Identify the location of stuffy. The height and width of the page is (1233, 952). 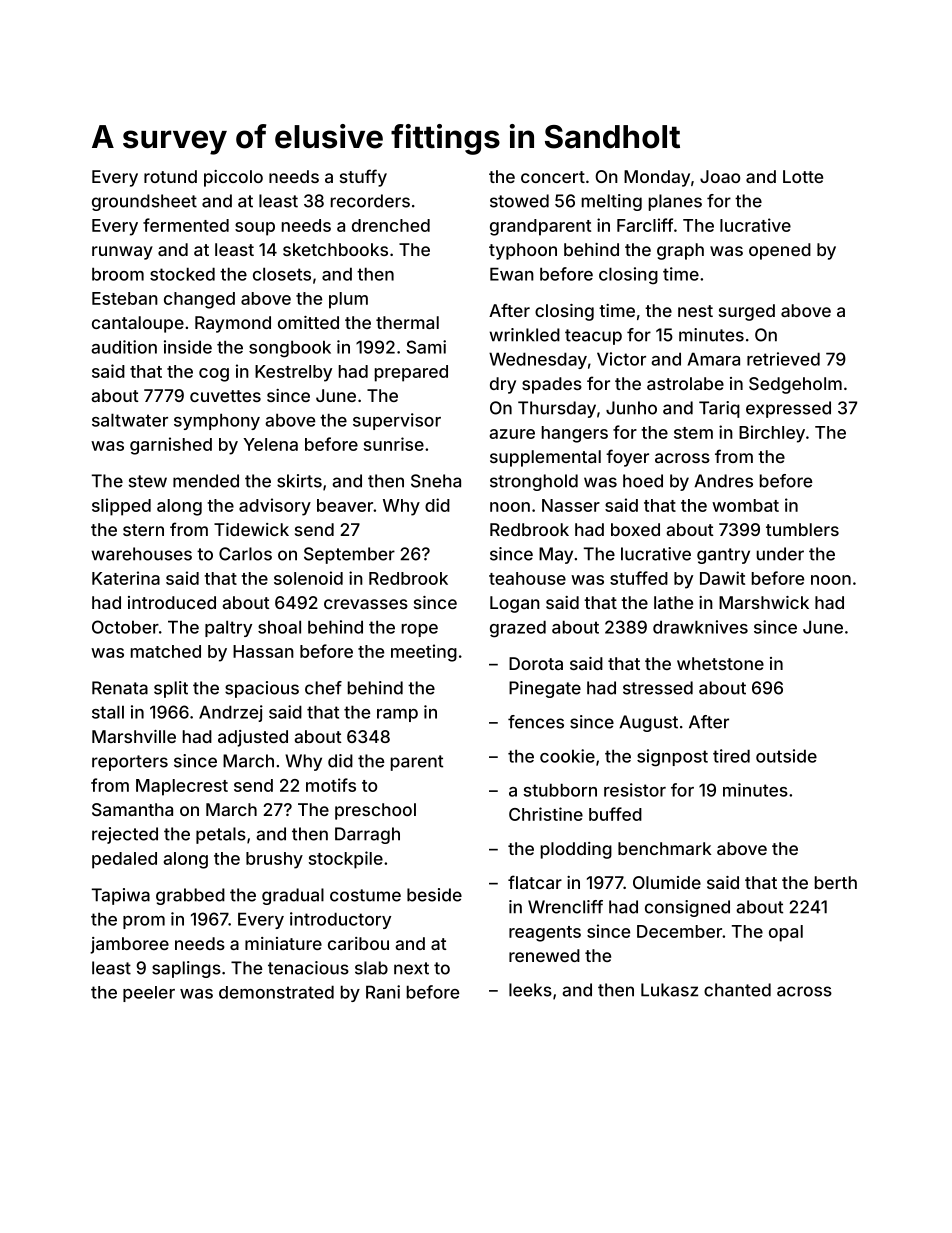
(363, 178).
